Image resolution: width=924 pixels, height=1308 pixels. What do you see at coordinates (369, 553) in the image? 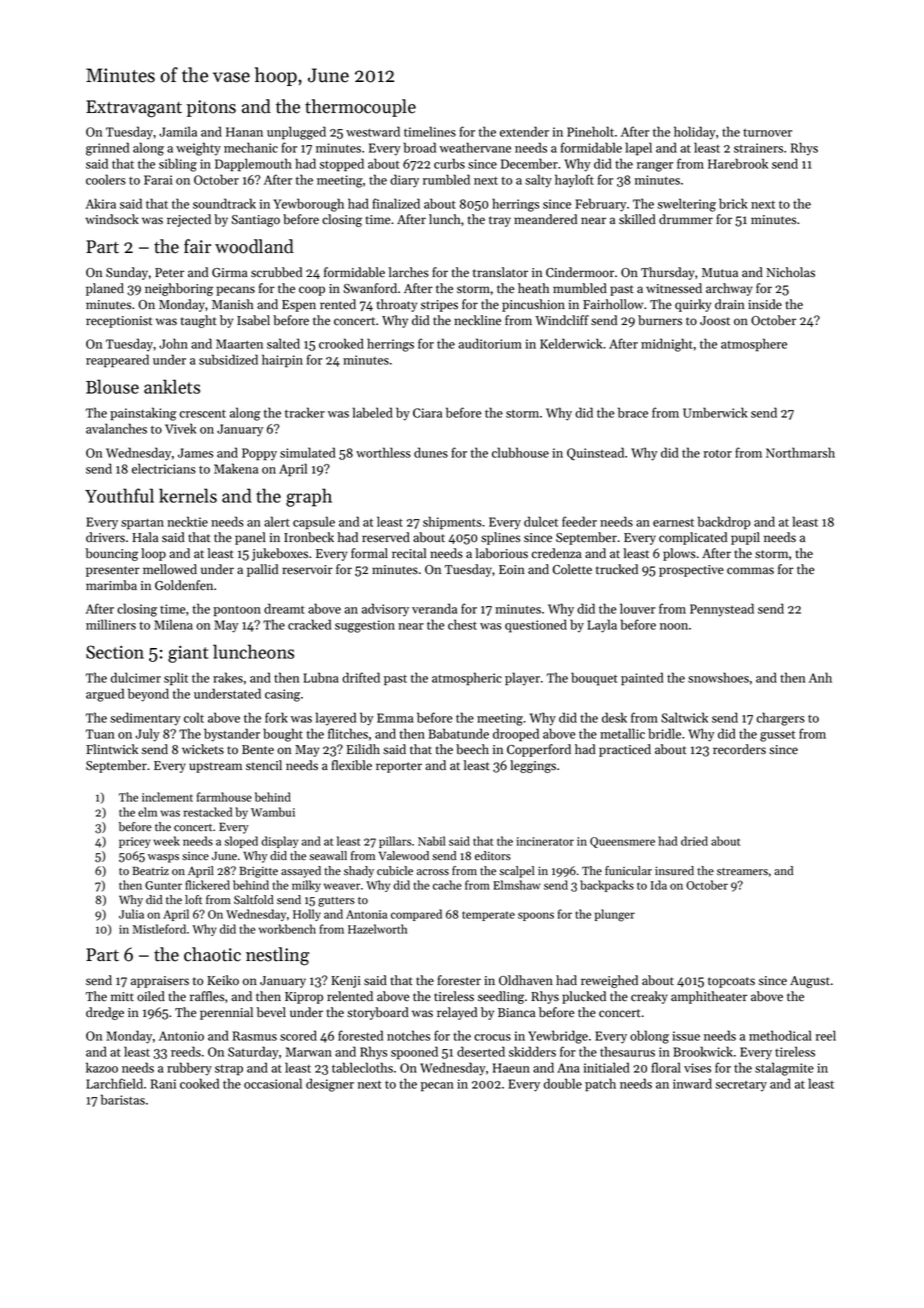
I see `formal` at bounding box center [369, 553].
